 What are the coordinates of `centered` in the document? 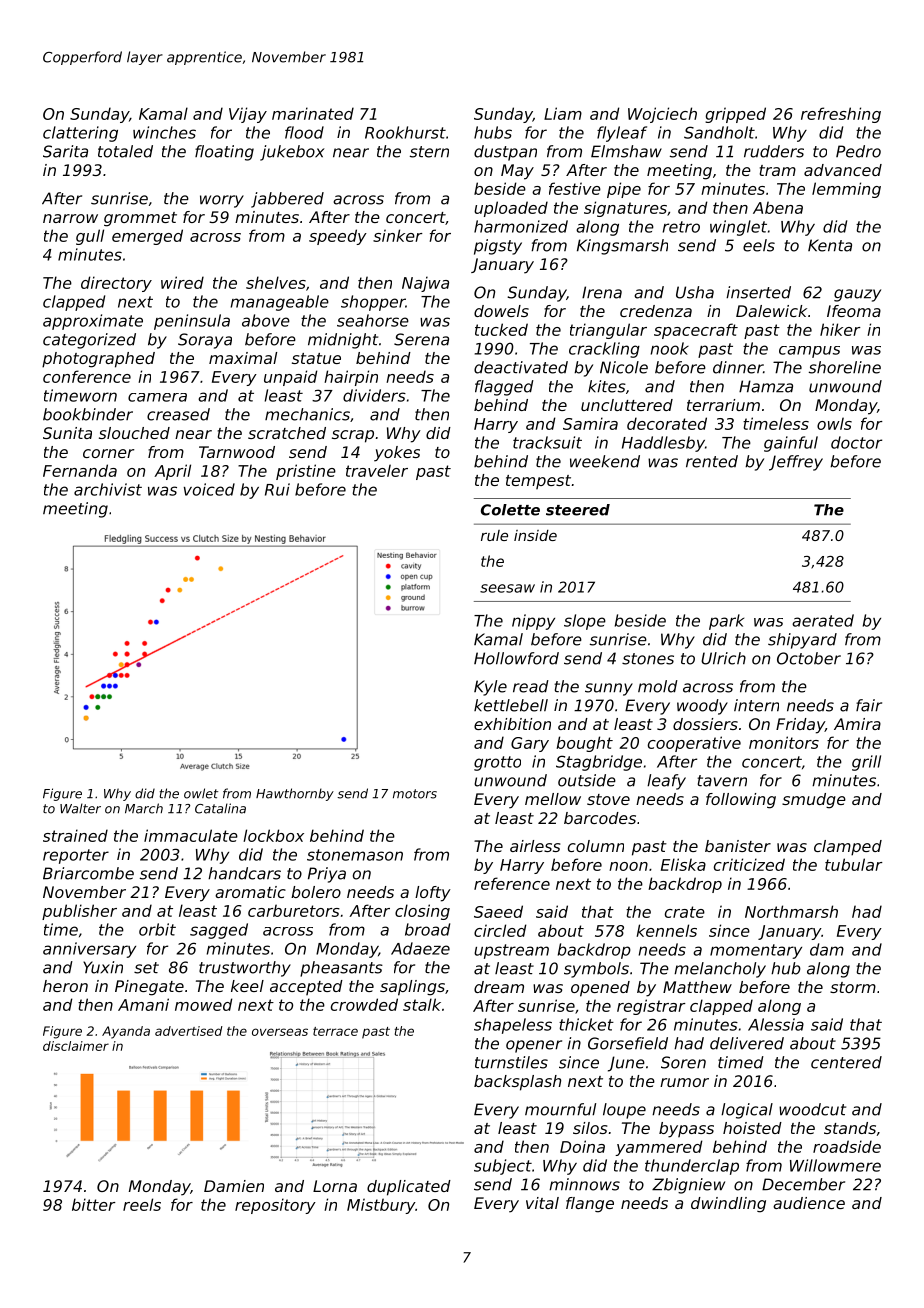 It's located at (846, 1062).
